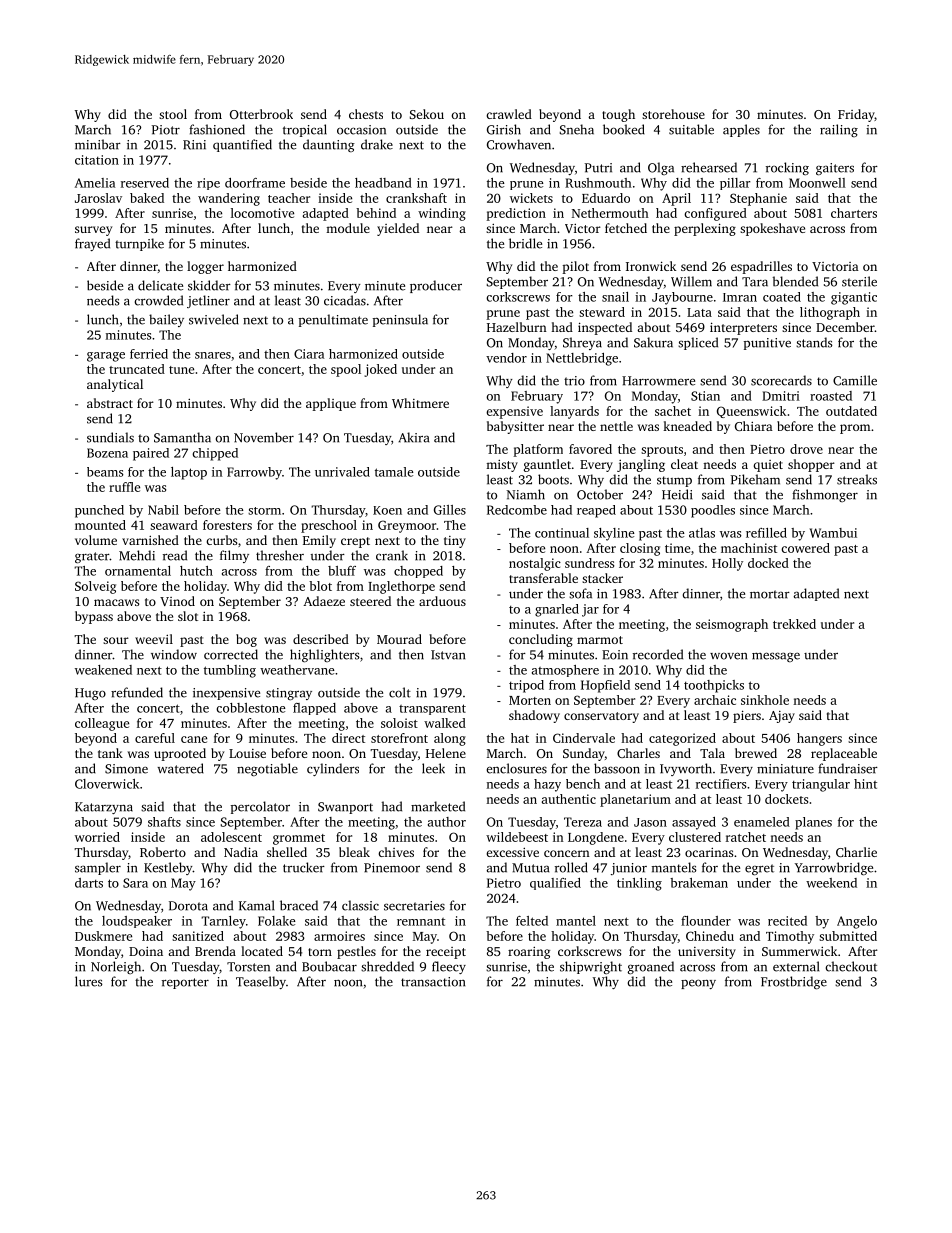  I want to click on highlighters, so click(325, 656).
